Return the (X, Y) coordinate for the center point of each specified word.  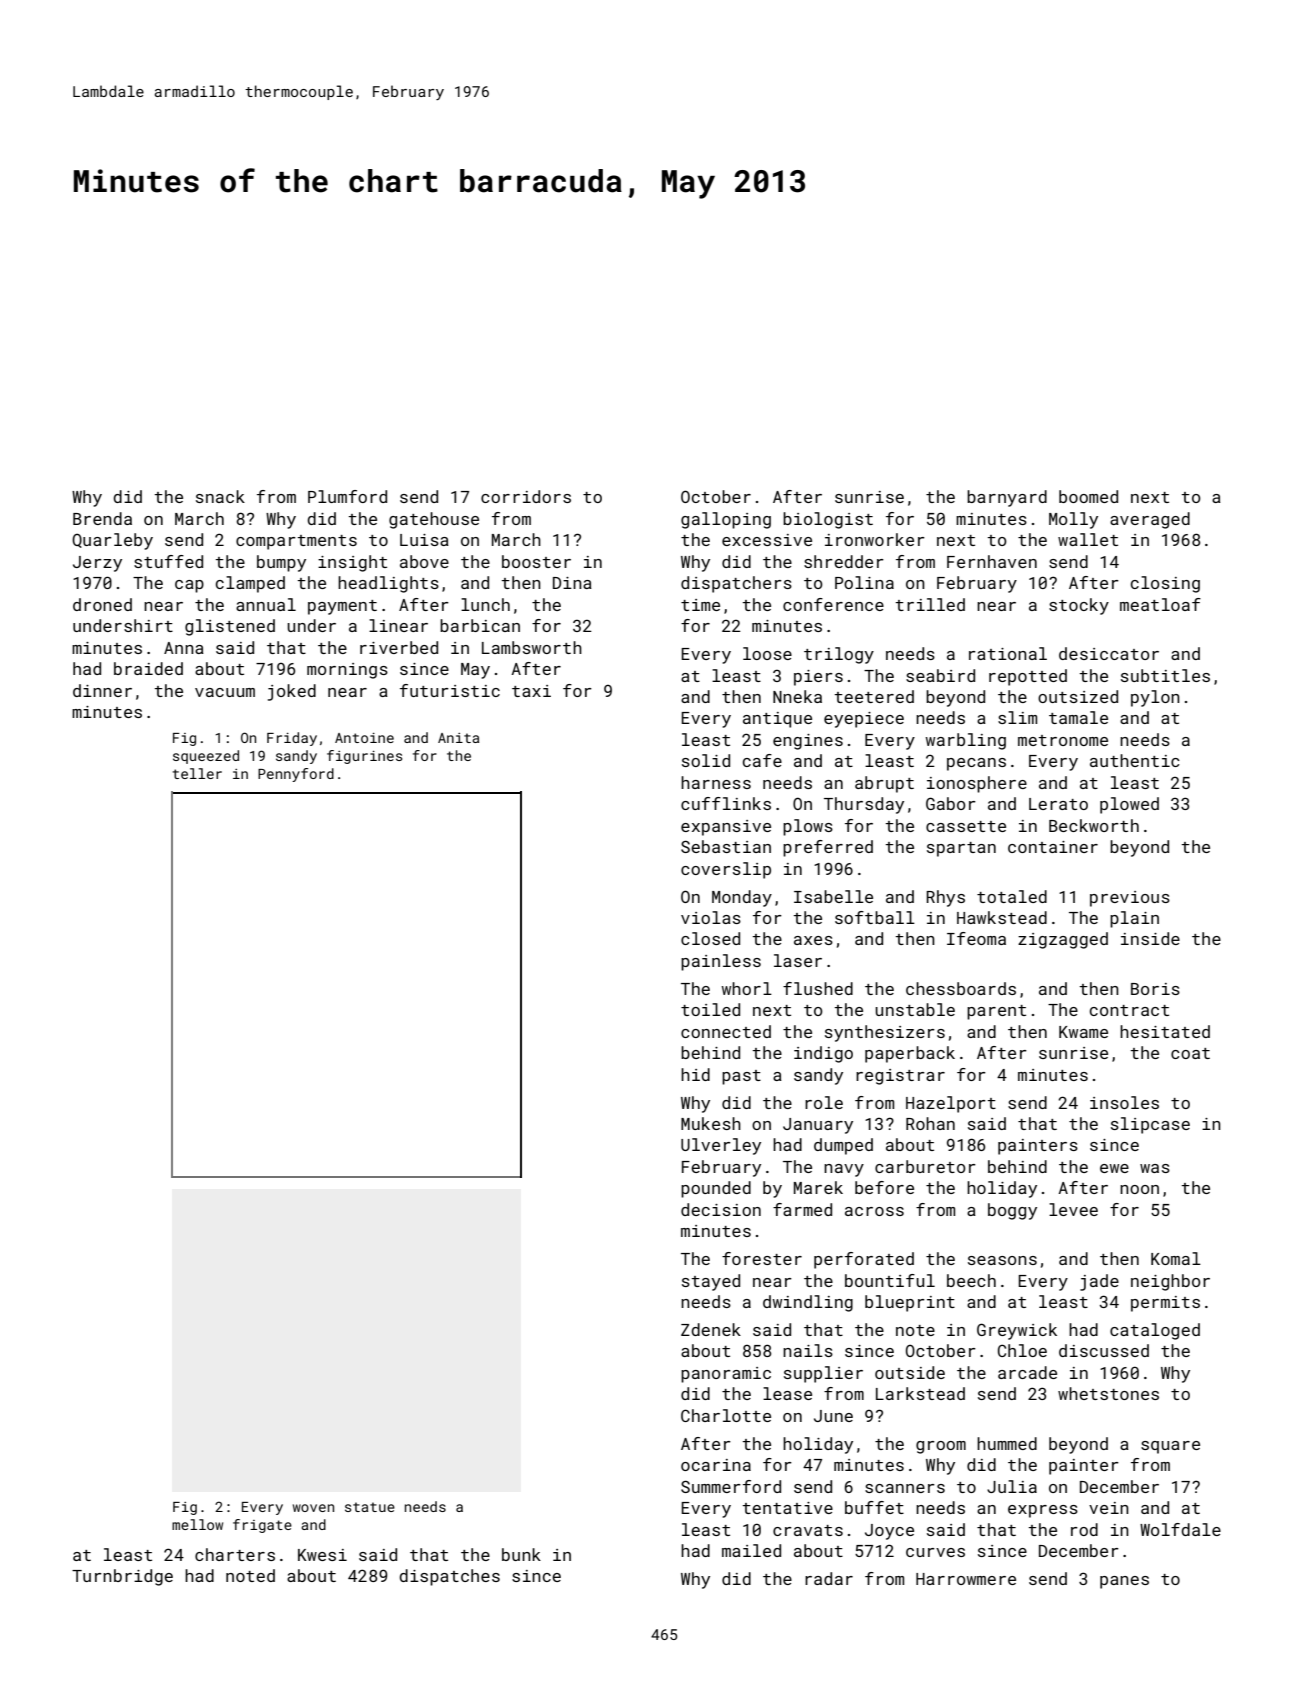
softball (875, 917)
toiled (710, 1009)
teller (197, 773)
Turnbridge (122, 1577)
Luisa (424, 540)
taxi (531, 691)
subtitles (1165, 675)
